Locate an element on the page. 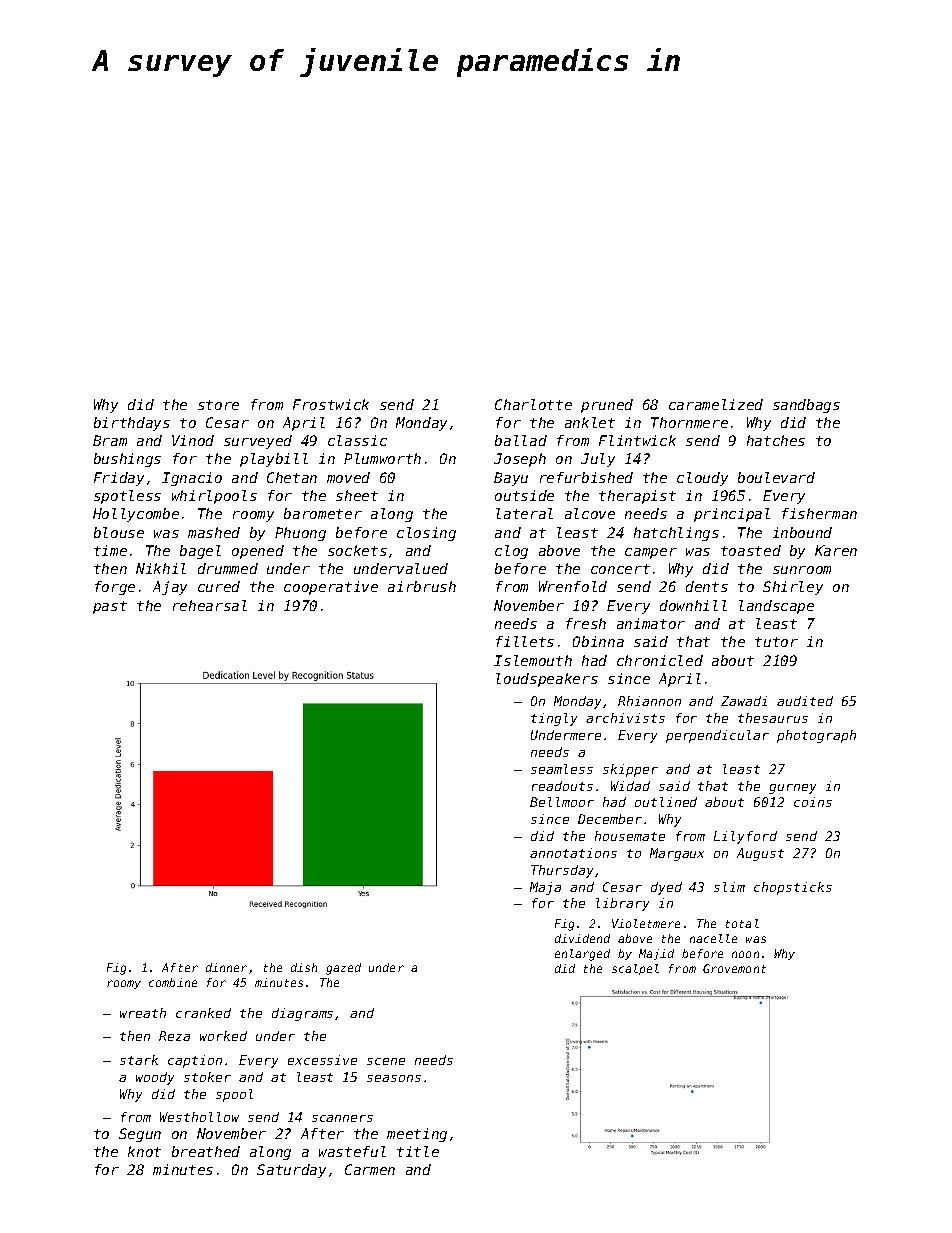  Phuong is located at coordinates (300, 534).
